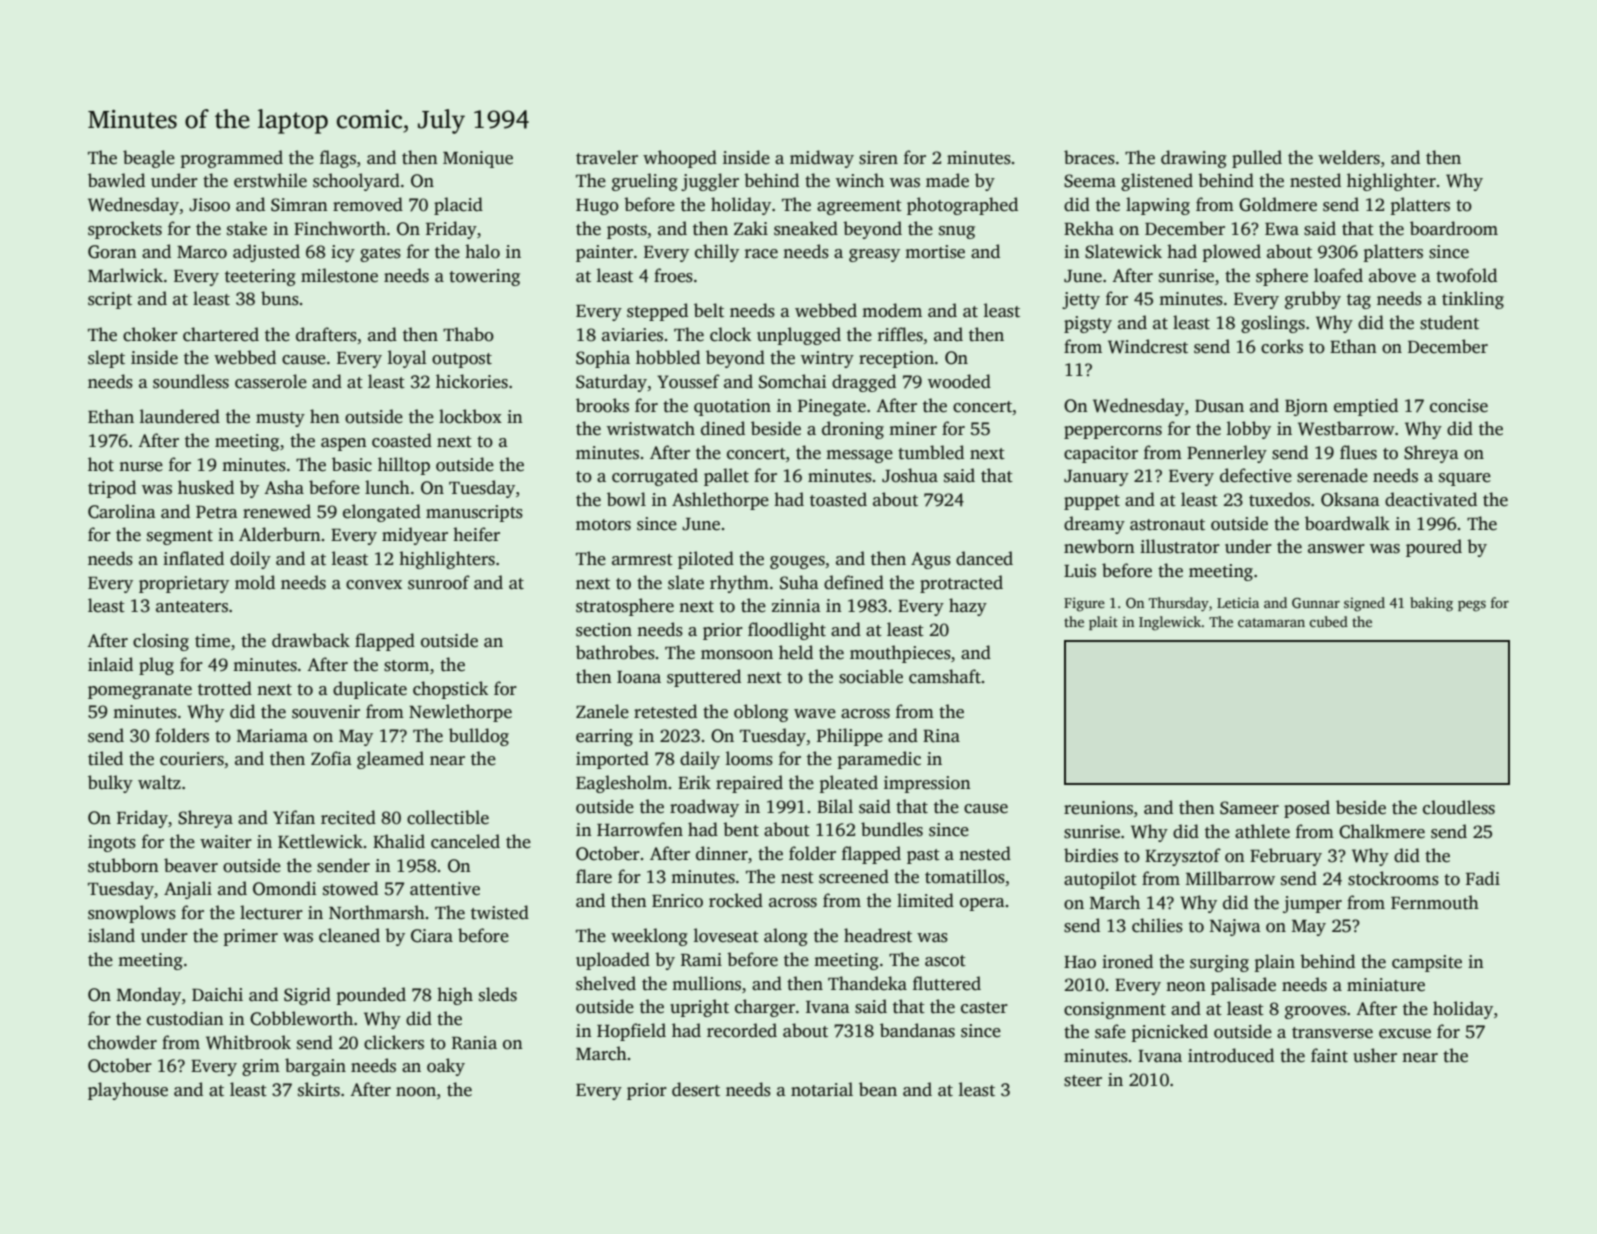  I want to click on drawing, so click(1194, 159).
